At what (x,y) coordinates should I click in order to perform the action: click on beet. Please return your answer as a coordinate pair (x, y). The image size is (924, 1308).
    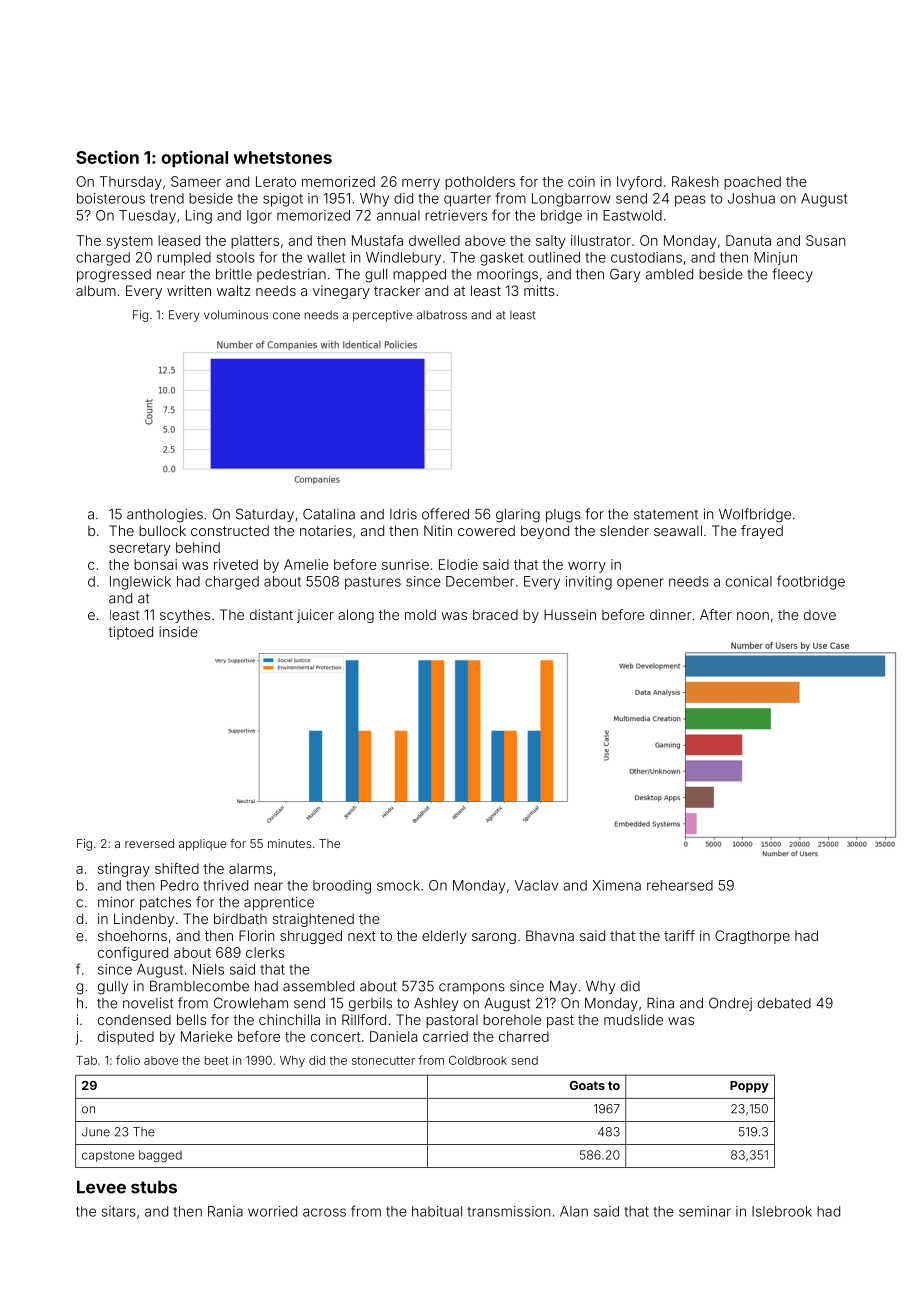
    Looking at the image, I should click on (216, 1060).
